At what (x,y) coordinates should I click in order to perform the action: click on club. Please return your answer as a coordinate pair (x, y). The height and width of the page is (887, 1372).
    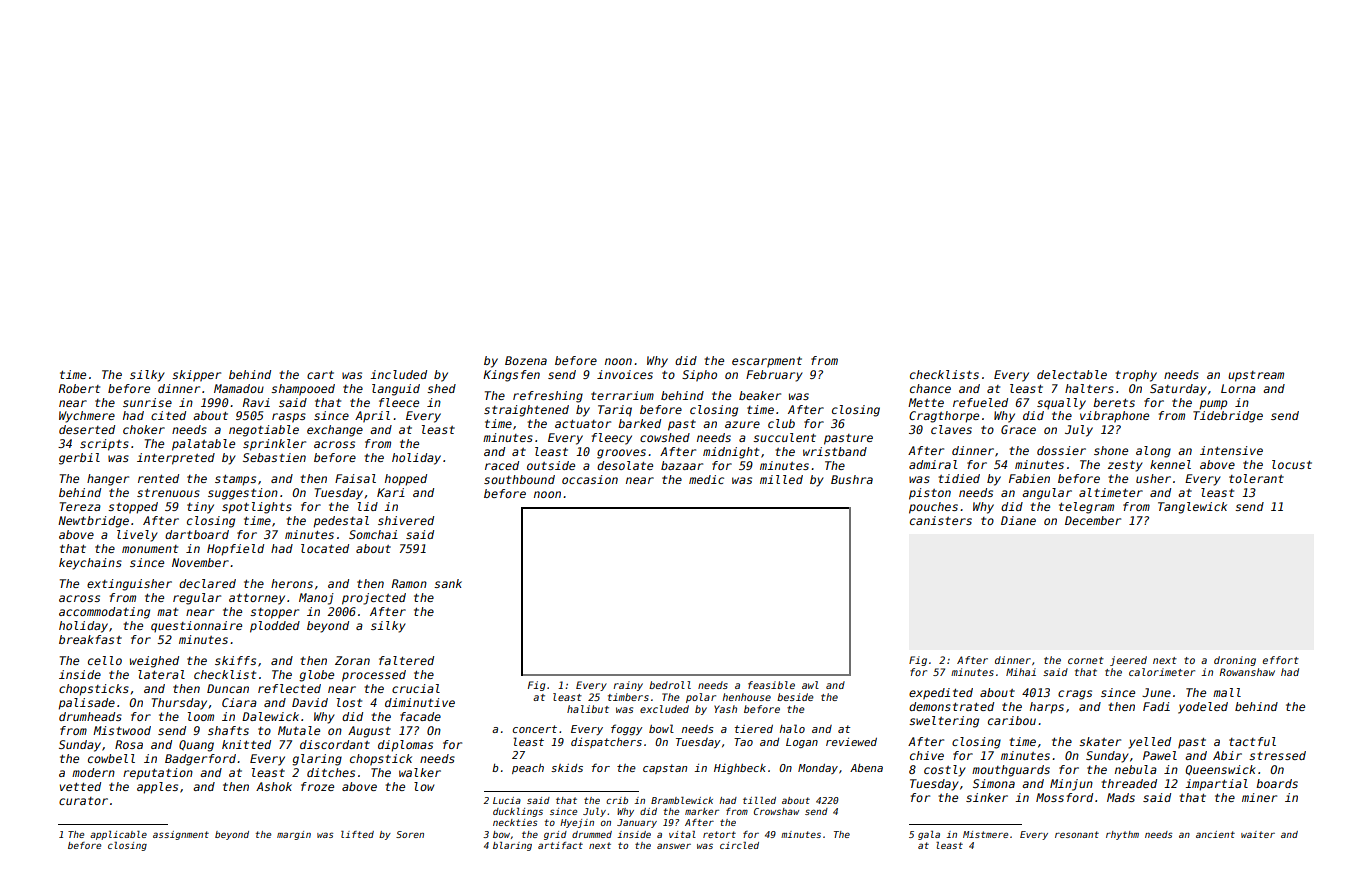
    Looking at the image, I should click on (781, 423).
